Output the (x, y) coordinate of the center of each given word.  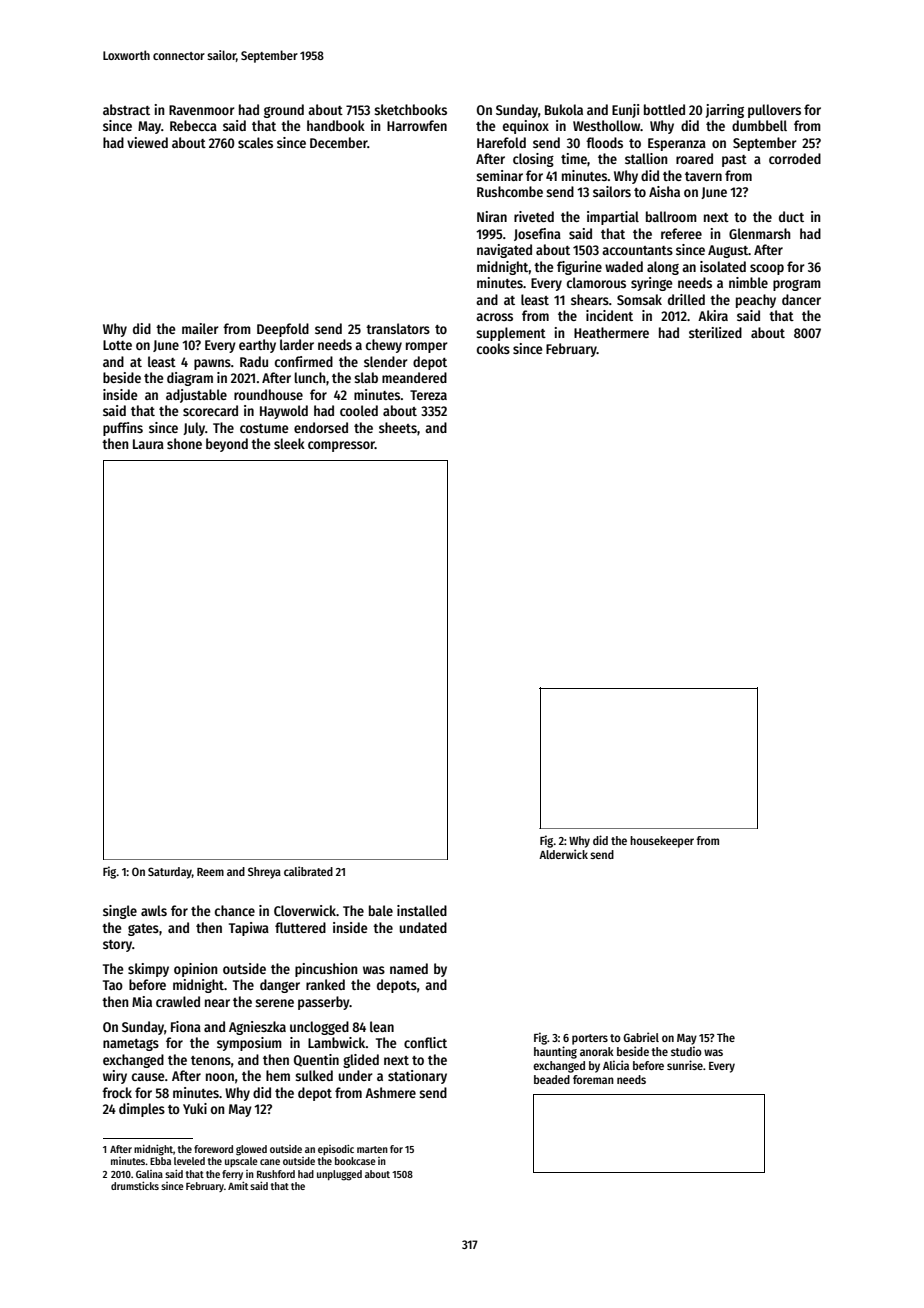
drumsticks (135, 1185)
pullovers (774, 111)
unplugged (339, 1175)
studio (686, 1051)
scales (255, 142)
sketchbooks (410, 109)
